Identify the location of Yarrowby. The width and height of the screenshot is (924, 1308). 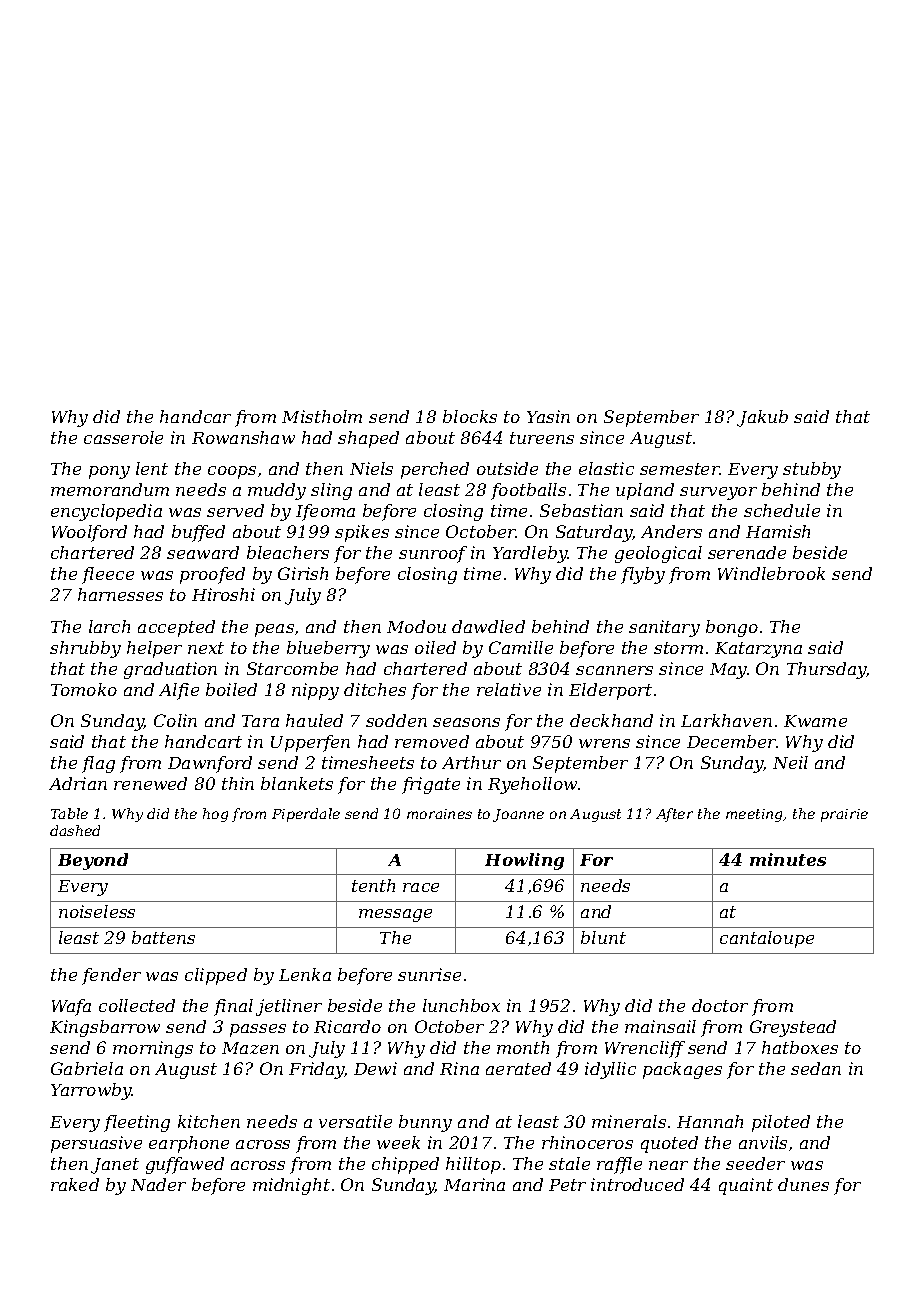
(91, 1091).
